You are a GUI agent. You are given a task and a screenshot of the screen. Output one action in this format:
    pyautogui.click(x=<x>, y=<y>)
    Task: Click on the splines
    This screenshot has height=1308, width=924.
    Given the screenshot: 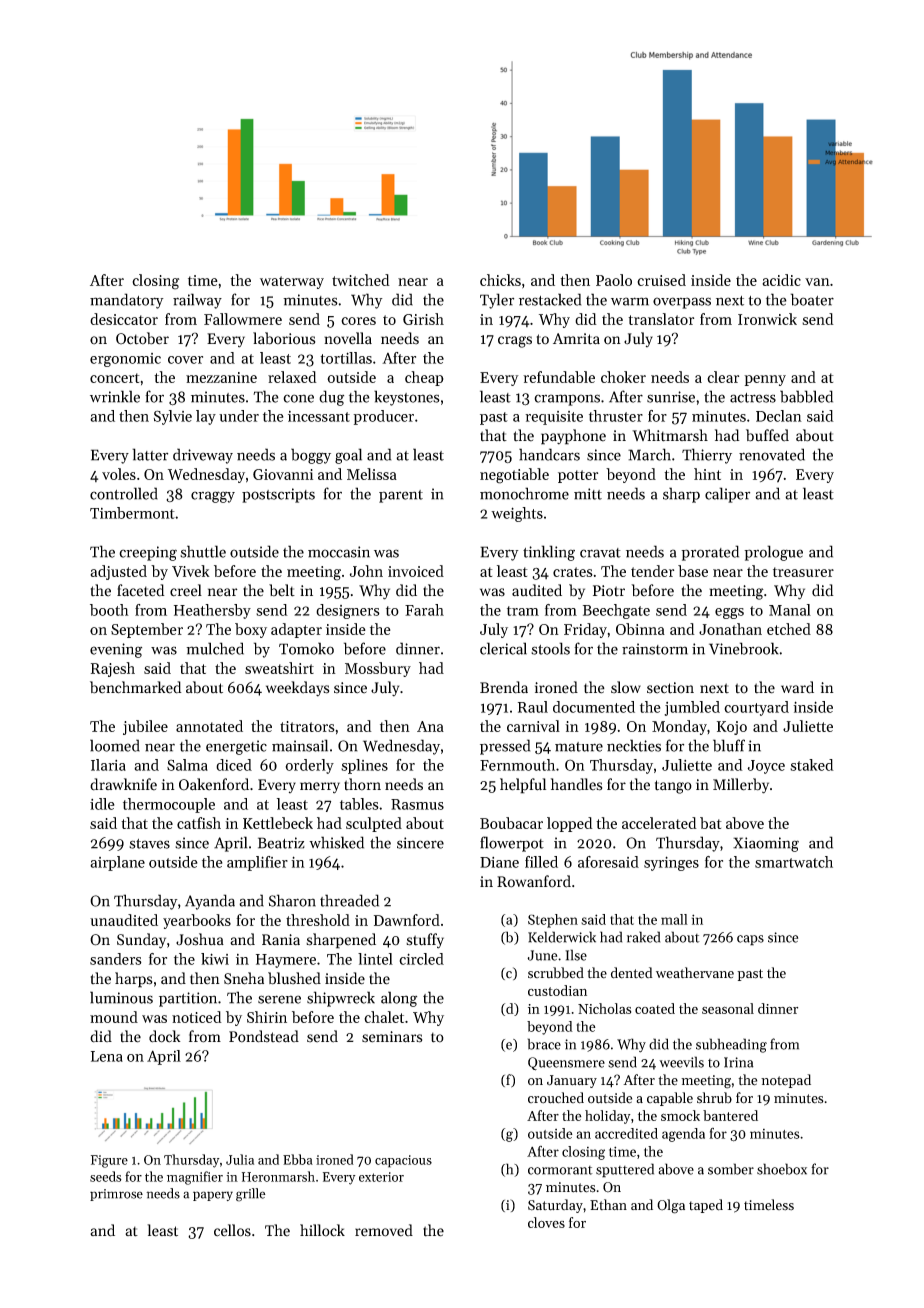 What is the action you would take?
    pyautogui.click(x=364, y=766)
